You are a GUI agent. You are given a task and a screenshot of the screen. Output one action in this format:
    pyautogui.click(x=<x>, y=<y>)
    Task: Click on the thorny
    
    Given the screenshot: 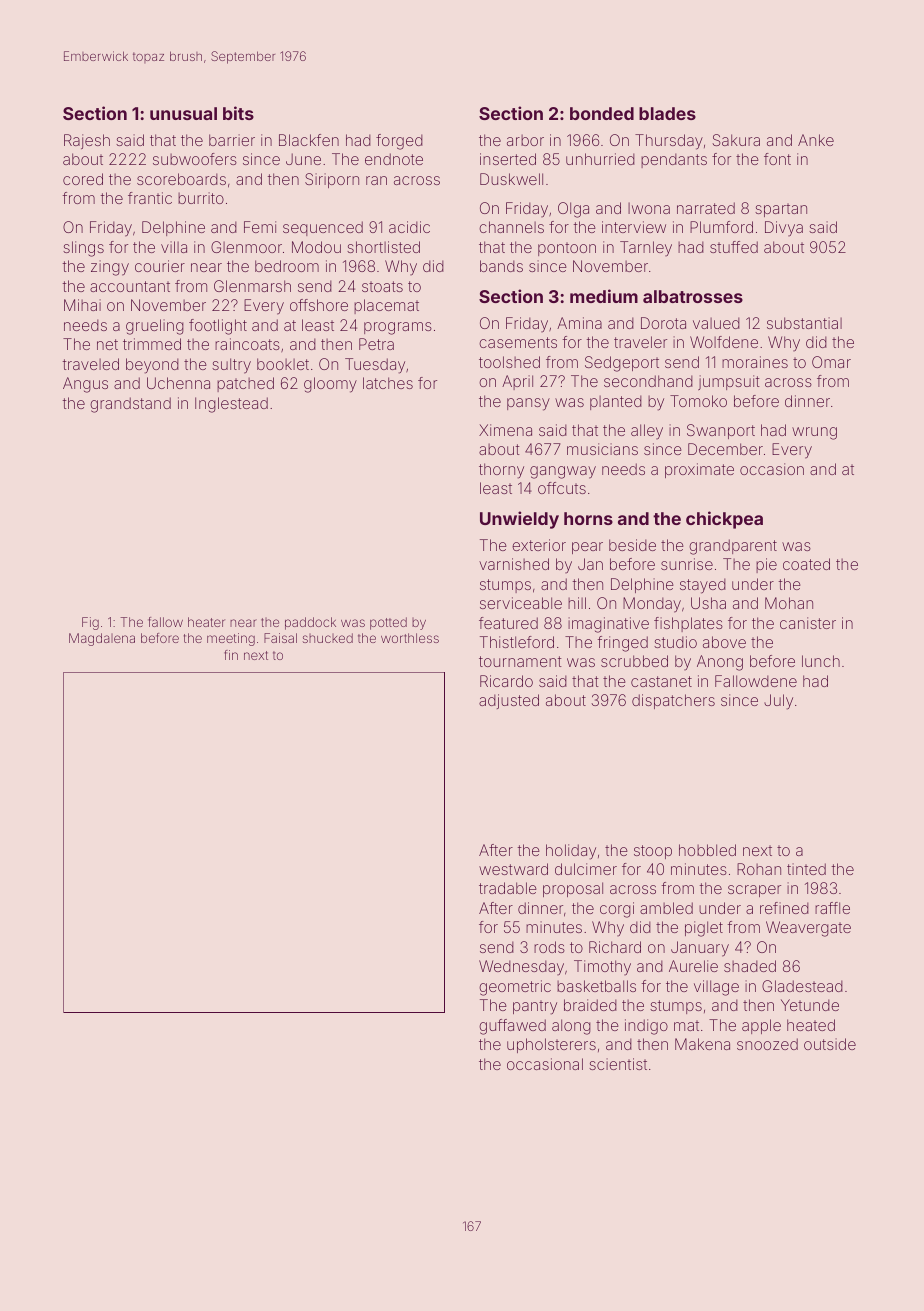 What is the action you would take?
    pyautogui.click(x=501, y=471)
